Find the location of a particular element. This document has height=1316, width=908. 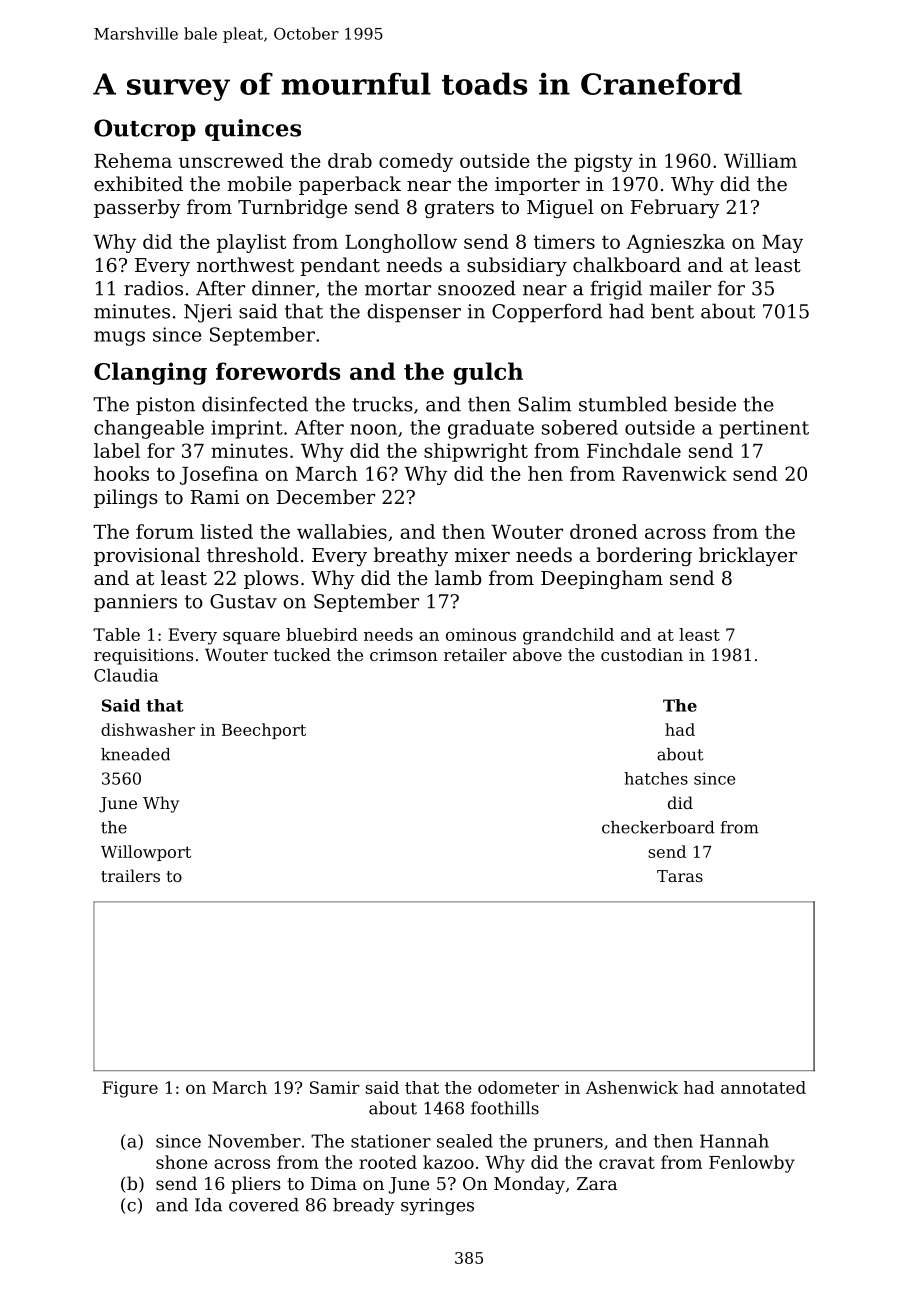

dispenser is located at coordinates (414, 312).
